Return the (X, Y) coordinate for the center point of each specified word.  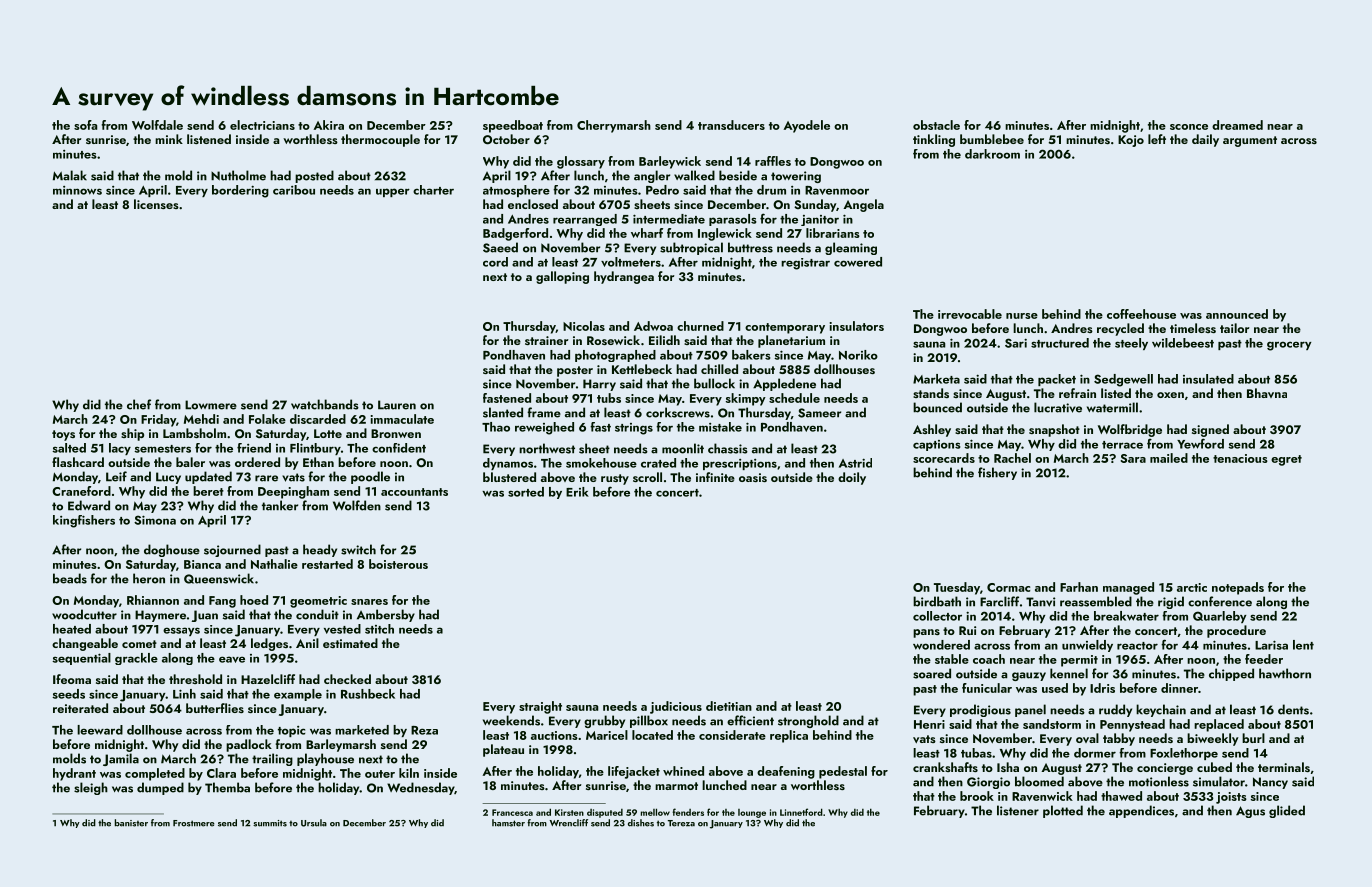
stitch (379, 629)
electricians (262, 125)
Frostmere (194, 823)
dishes (641, 823)
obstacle (936, 125)
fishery (997, 473)
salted (69, 448)
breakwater (1126, 616)
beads (70, 578)
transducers (731, 125)
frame (544, 412)
